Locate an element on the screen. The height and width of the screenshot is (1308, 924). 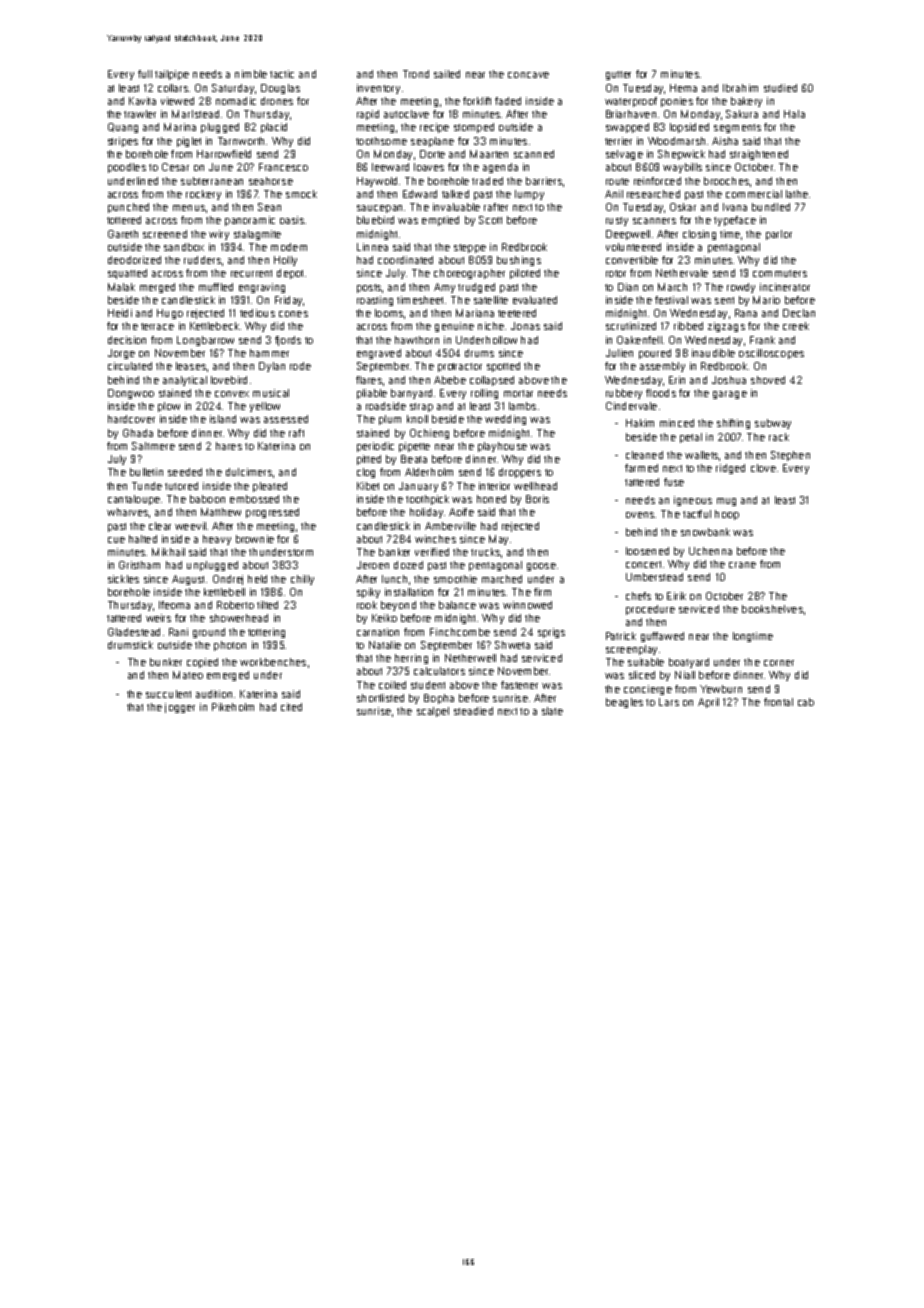
coiled is located at coordinates (392, 685).
